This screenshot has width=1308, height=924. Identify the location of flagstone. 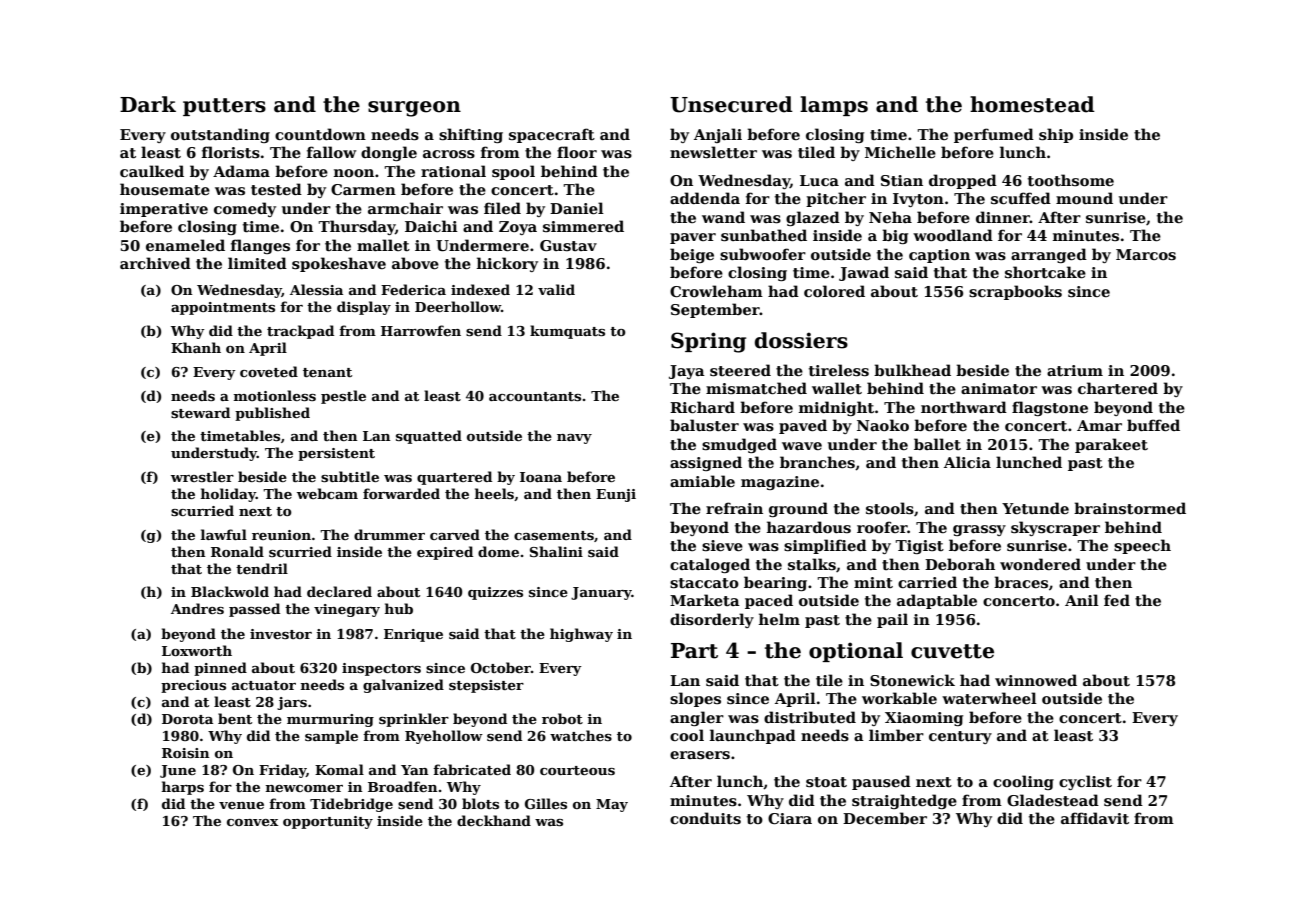
(1050, 408).
